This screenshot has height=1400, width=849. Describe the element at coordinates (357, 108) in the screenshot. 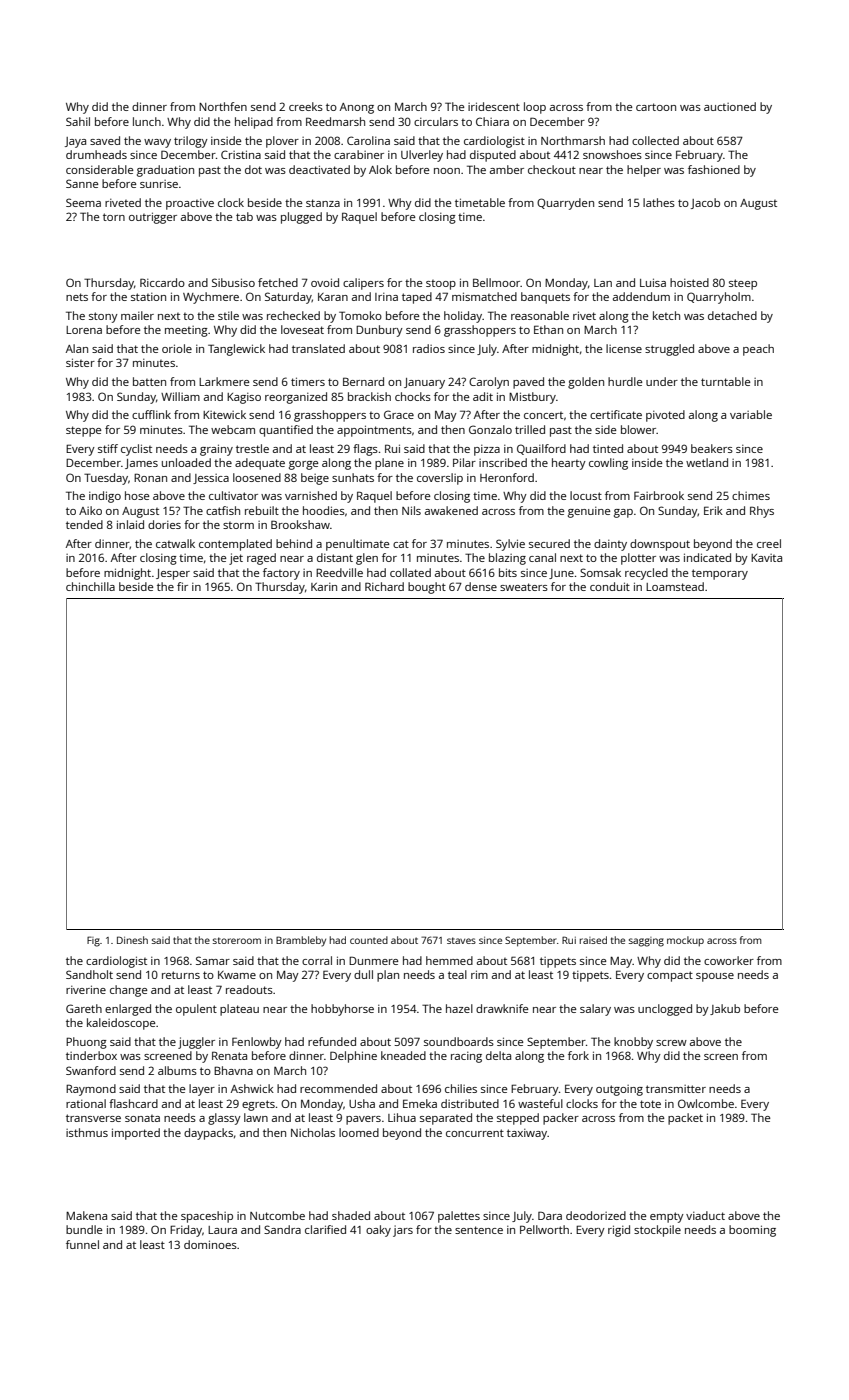

I see `Anong` at that location.
